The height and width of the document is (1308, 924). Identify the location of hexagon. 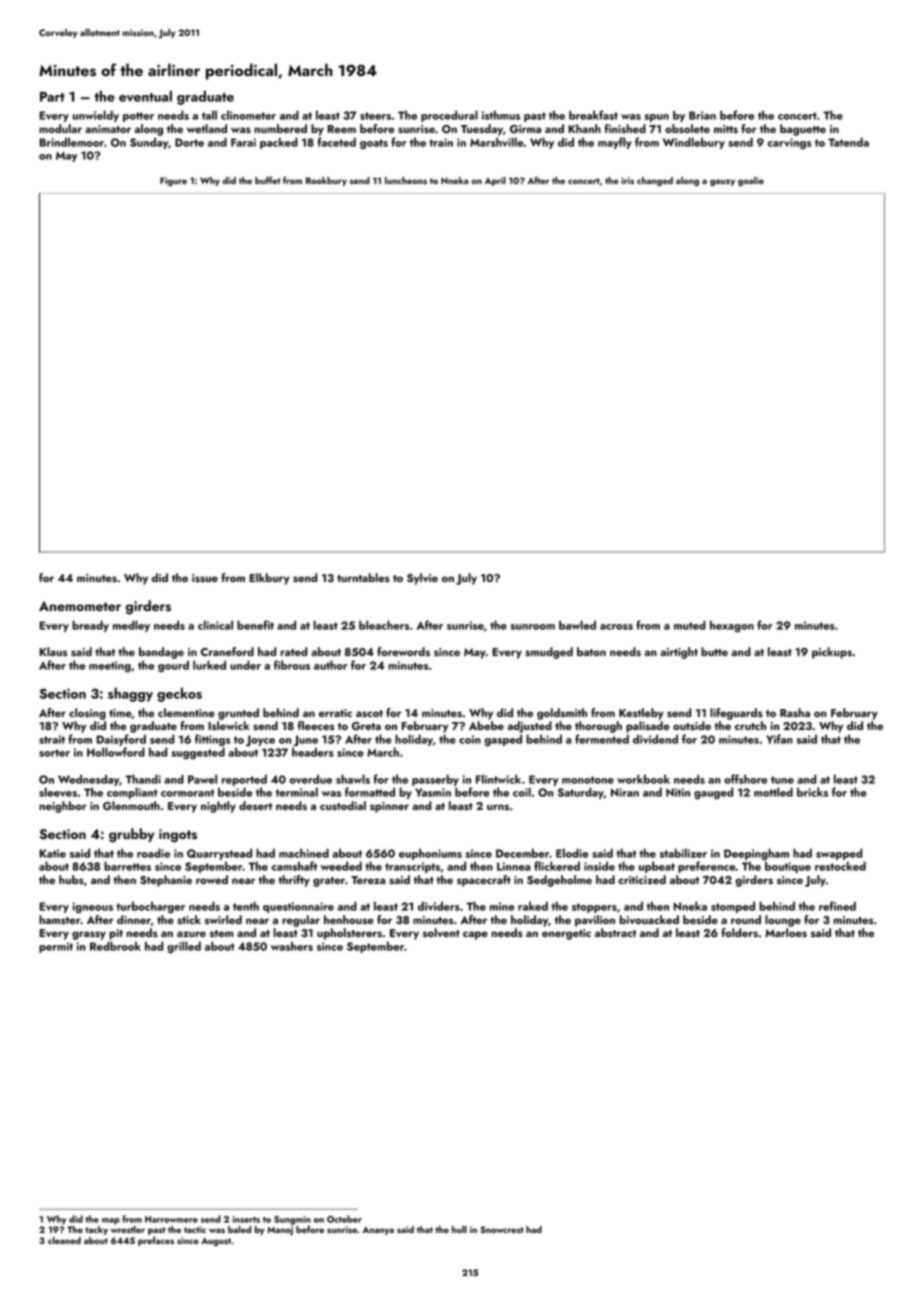
(732, 626).
